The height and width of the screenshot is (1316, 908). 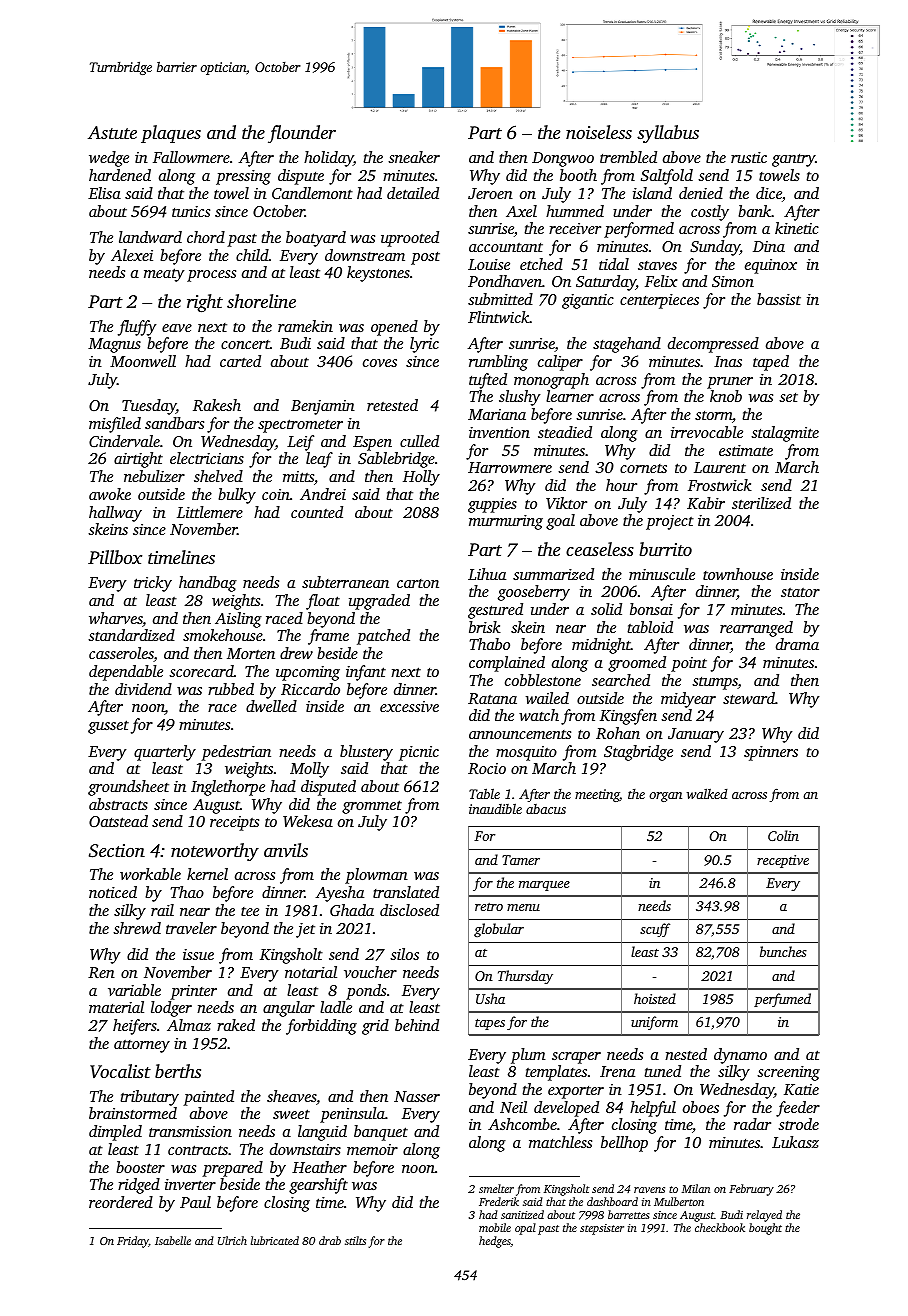 What do you see at coordinates (108, 727) in the screenshot?
I see `gusset` at bounding box center [108, 727].
